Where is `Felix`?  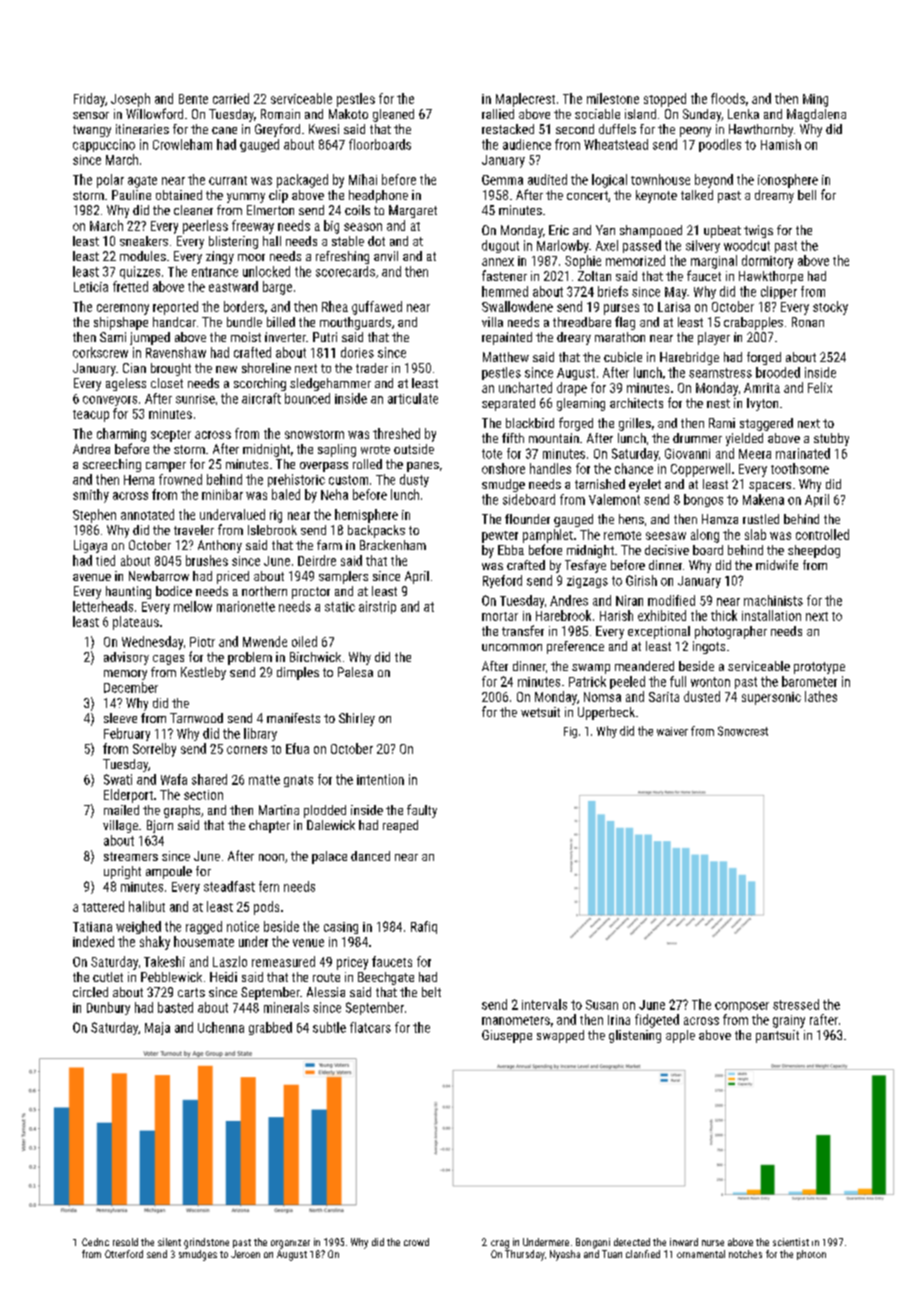 Felix is located at coordinates (820, 387).
